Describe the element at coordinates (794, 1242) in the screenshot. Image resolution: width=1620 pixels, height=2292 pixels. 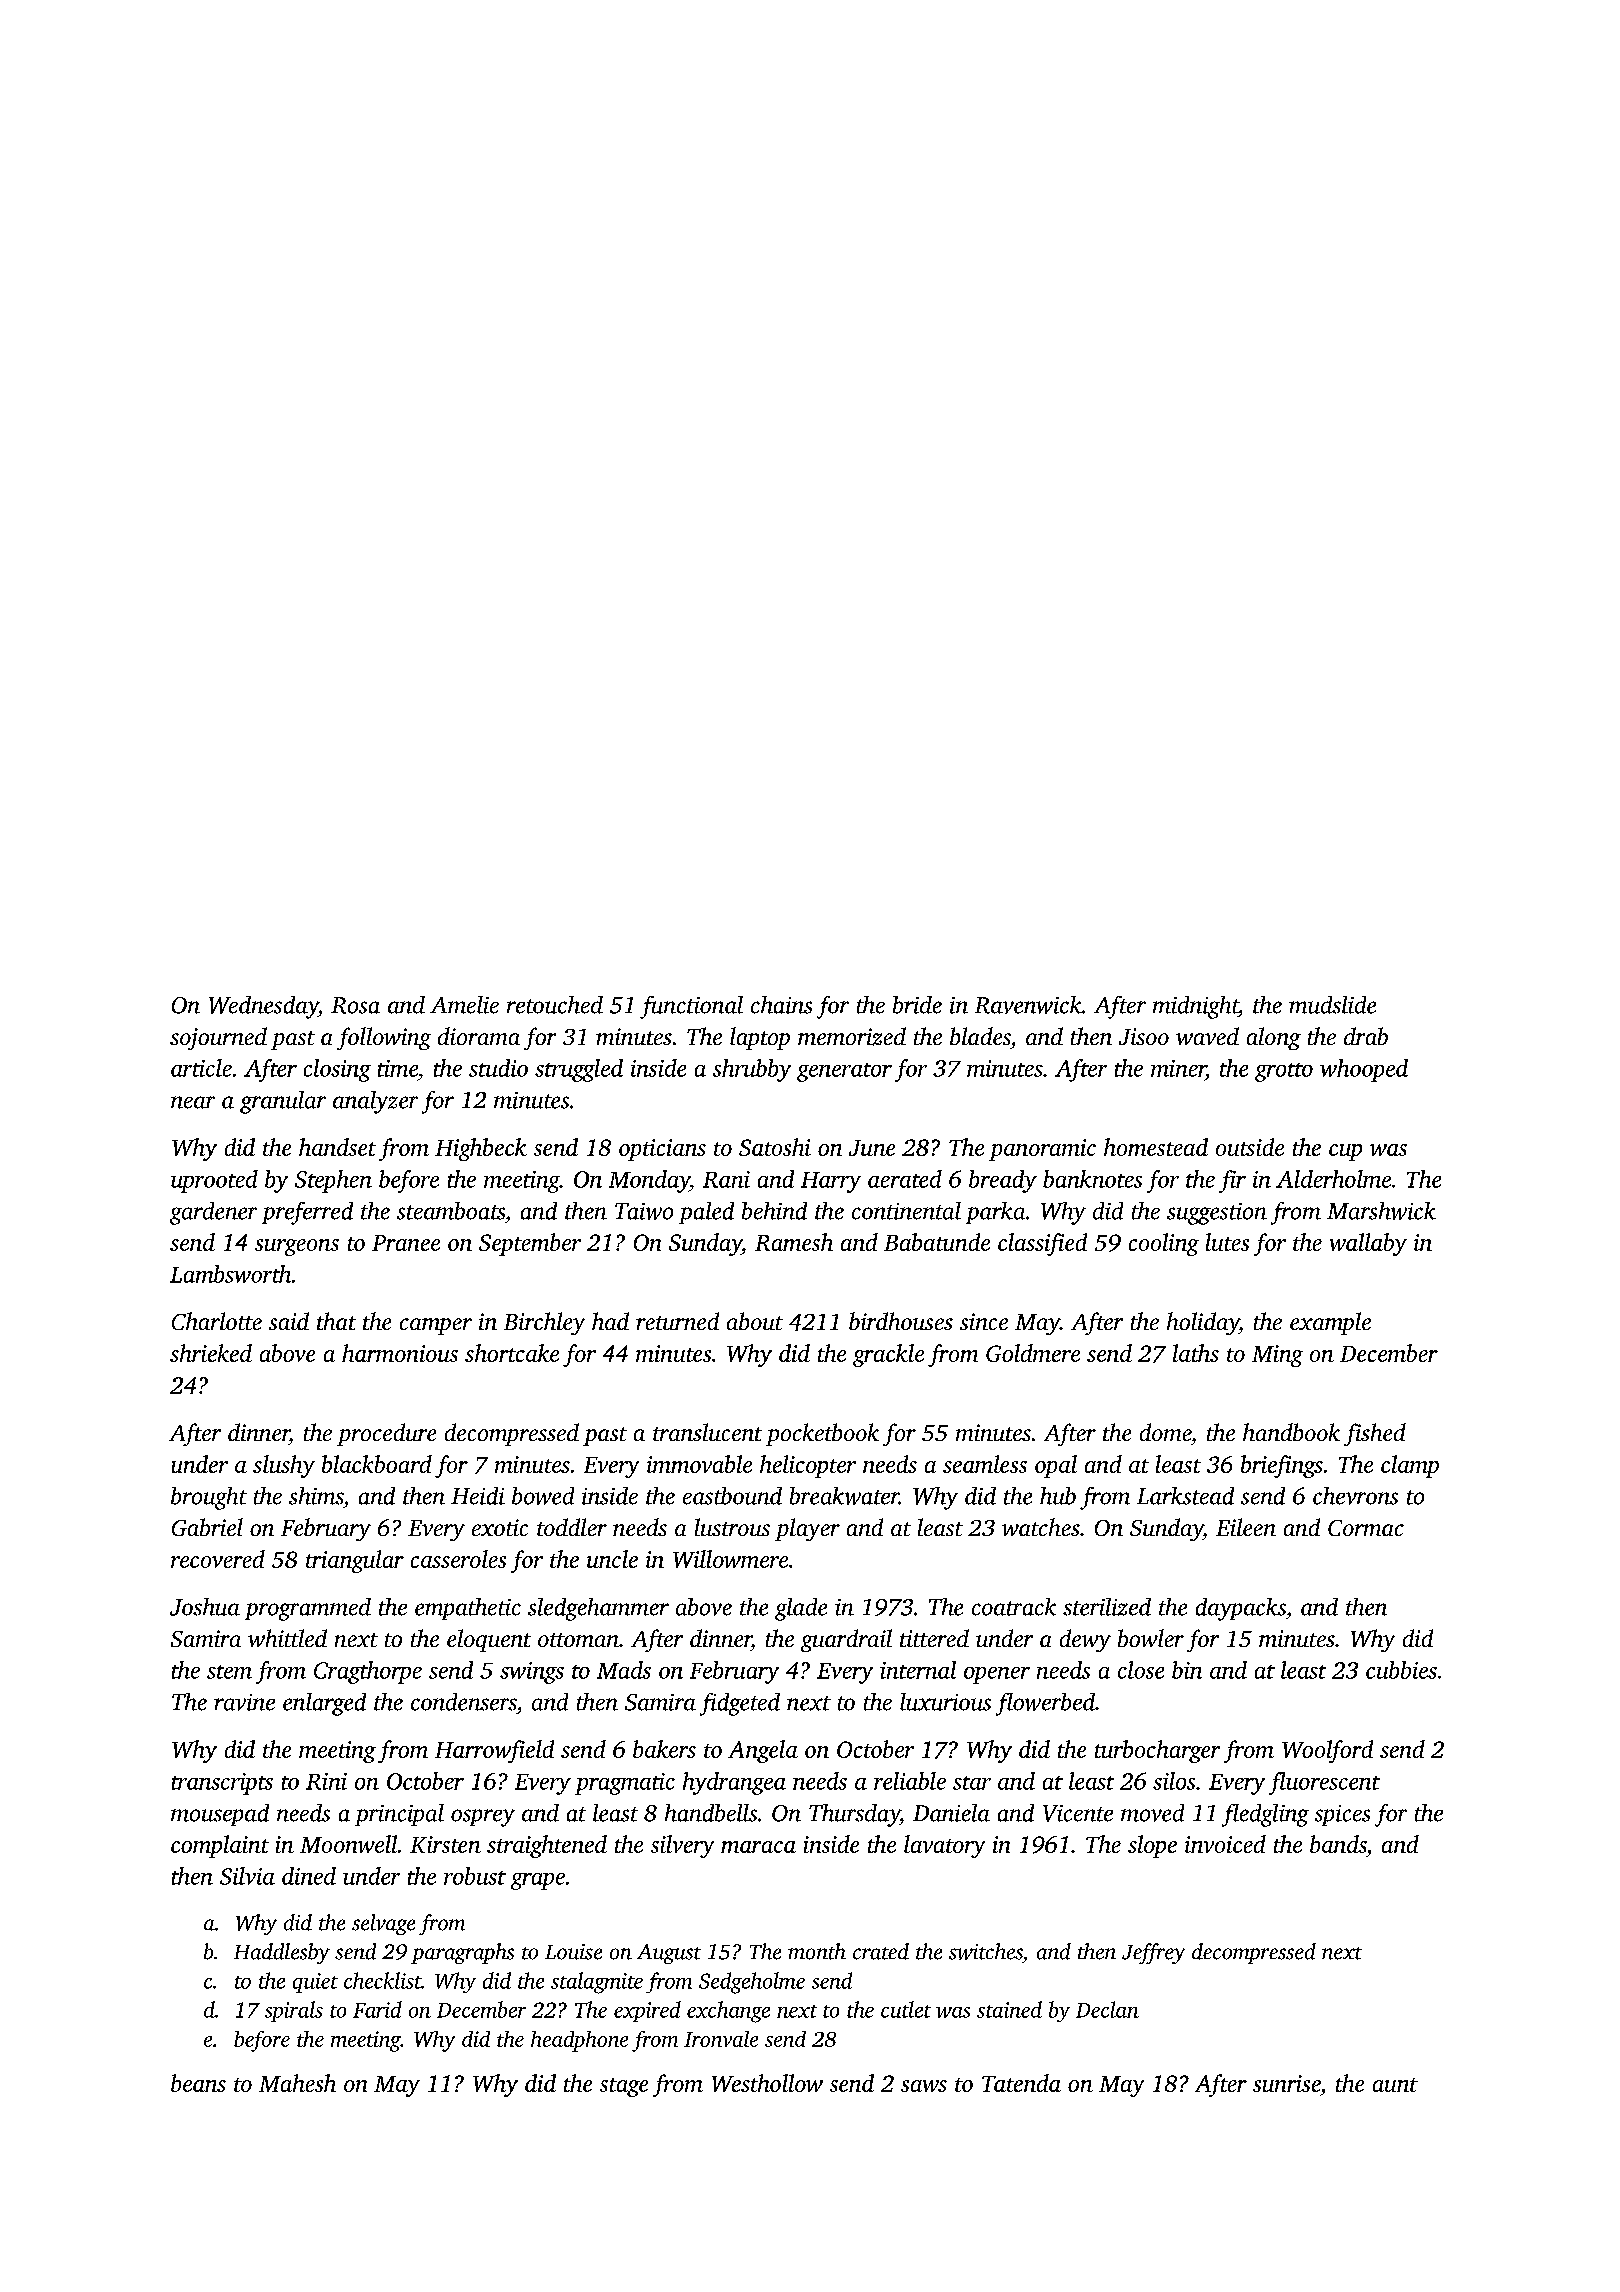
I see `Ramesh` at that location.
